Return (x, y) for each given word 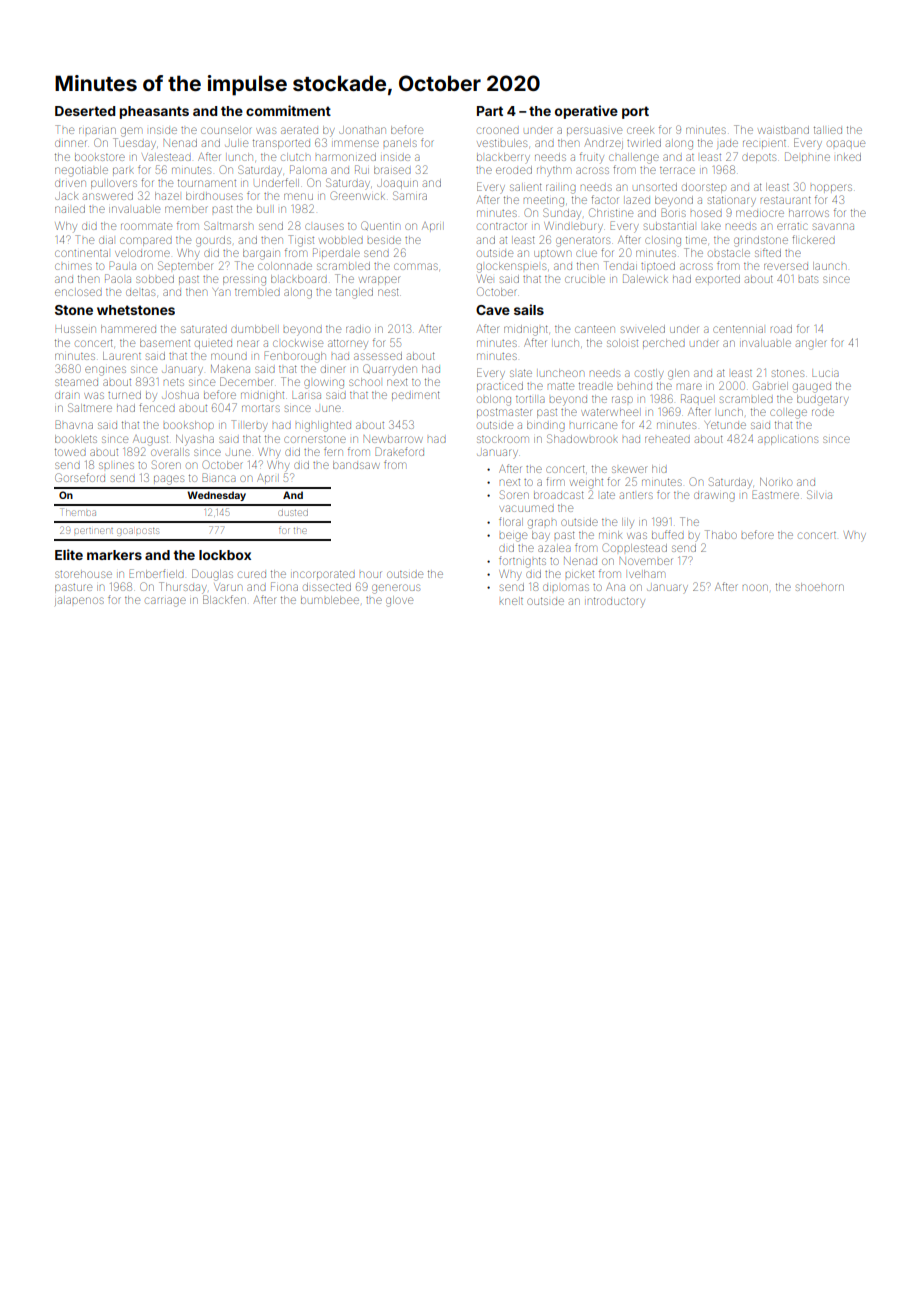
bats (808, 279)
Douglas (212, 575)
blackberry (503, 157)
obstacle (729, 253)
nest (388, 292)
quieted (213, 344)
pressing (244, 281)
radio (358, 329)
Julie (236, 143)
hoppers (831, 187)
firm (555, 481)
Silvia (819, 494)
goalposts (138, 532)
